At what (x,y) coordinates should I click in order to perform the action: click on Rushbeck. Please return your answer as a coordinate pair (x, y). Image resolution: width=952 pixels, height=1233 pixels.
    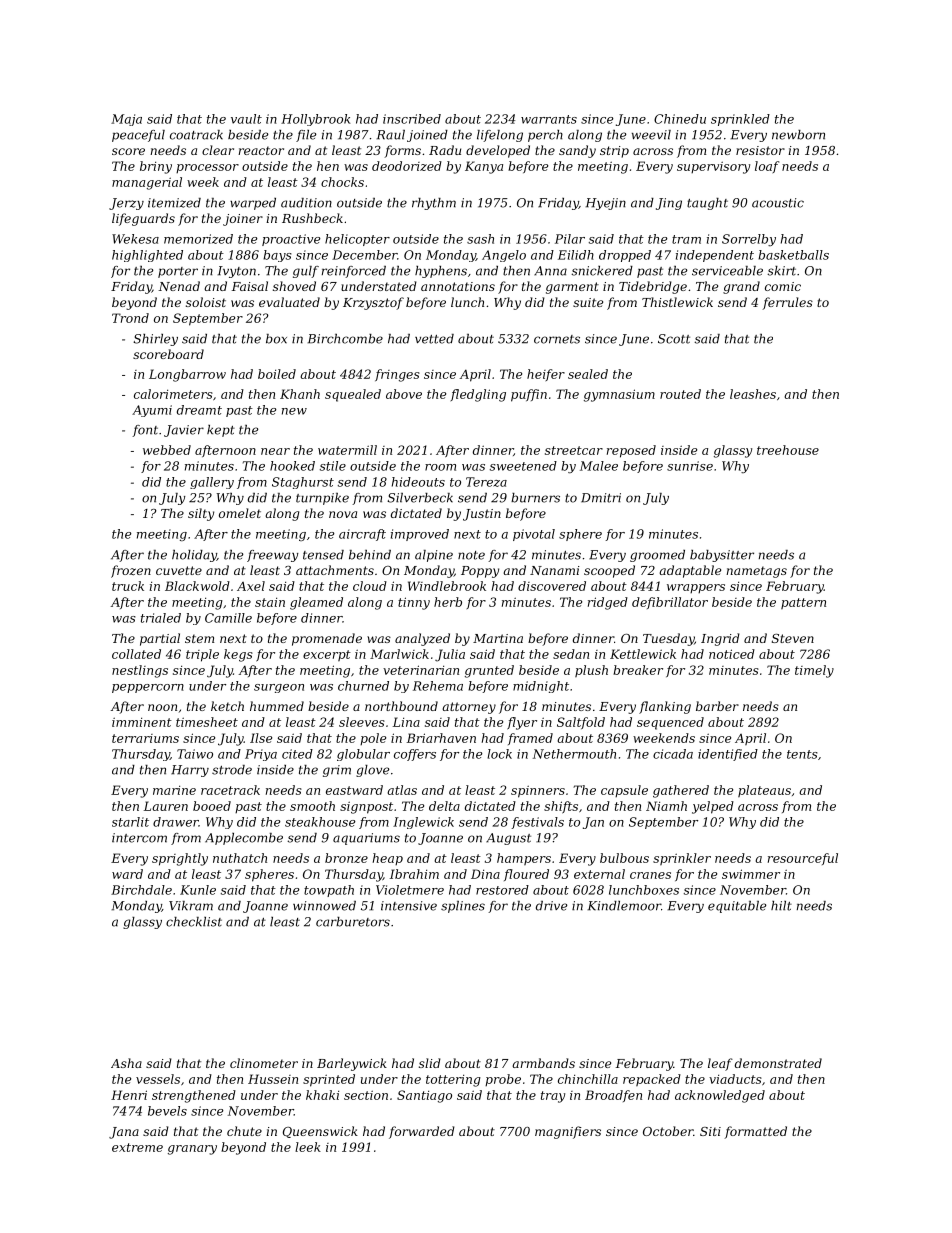
    Looking at the image, I should click on (312, 218).
